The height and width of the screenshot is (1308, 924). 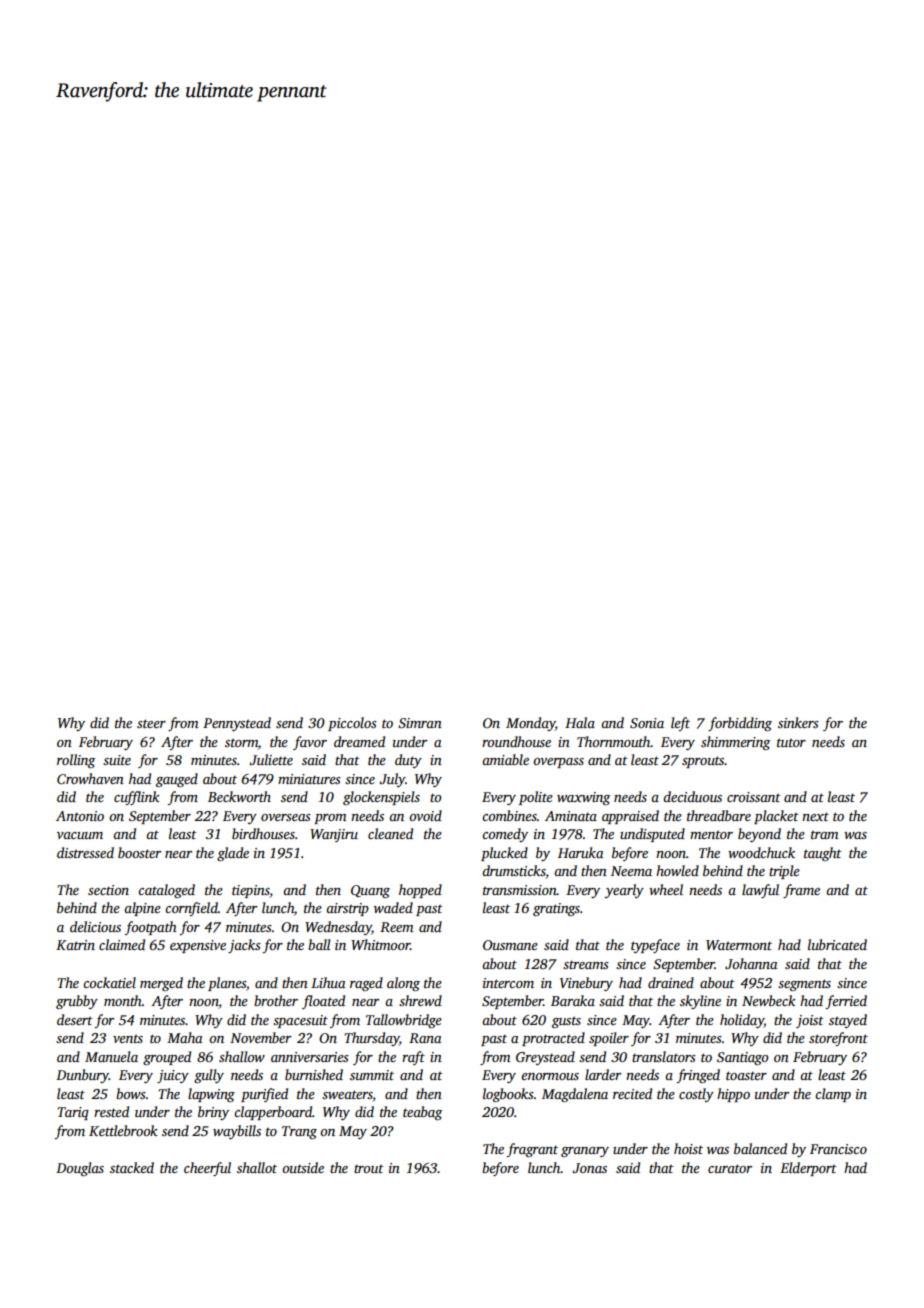 I want to click on recited, so click(x=632, y=1093).
